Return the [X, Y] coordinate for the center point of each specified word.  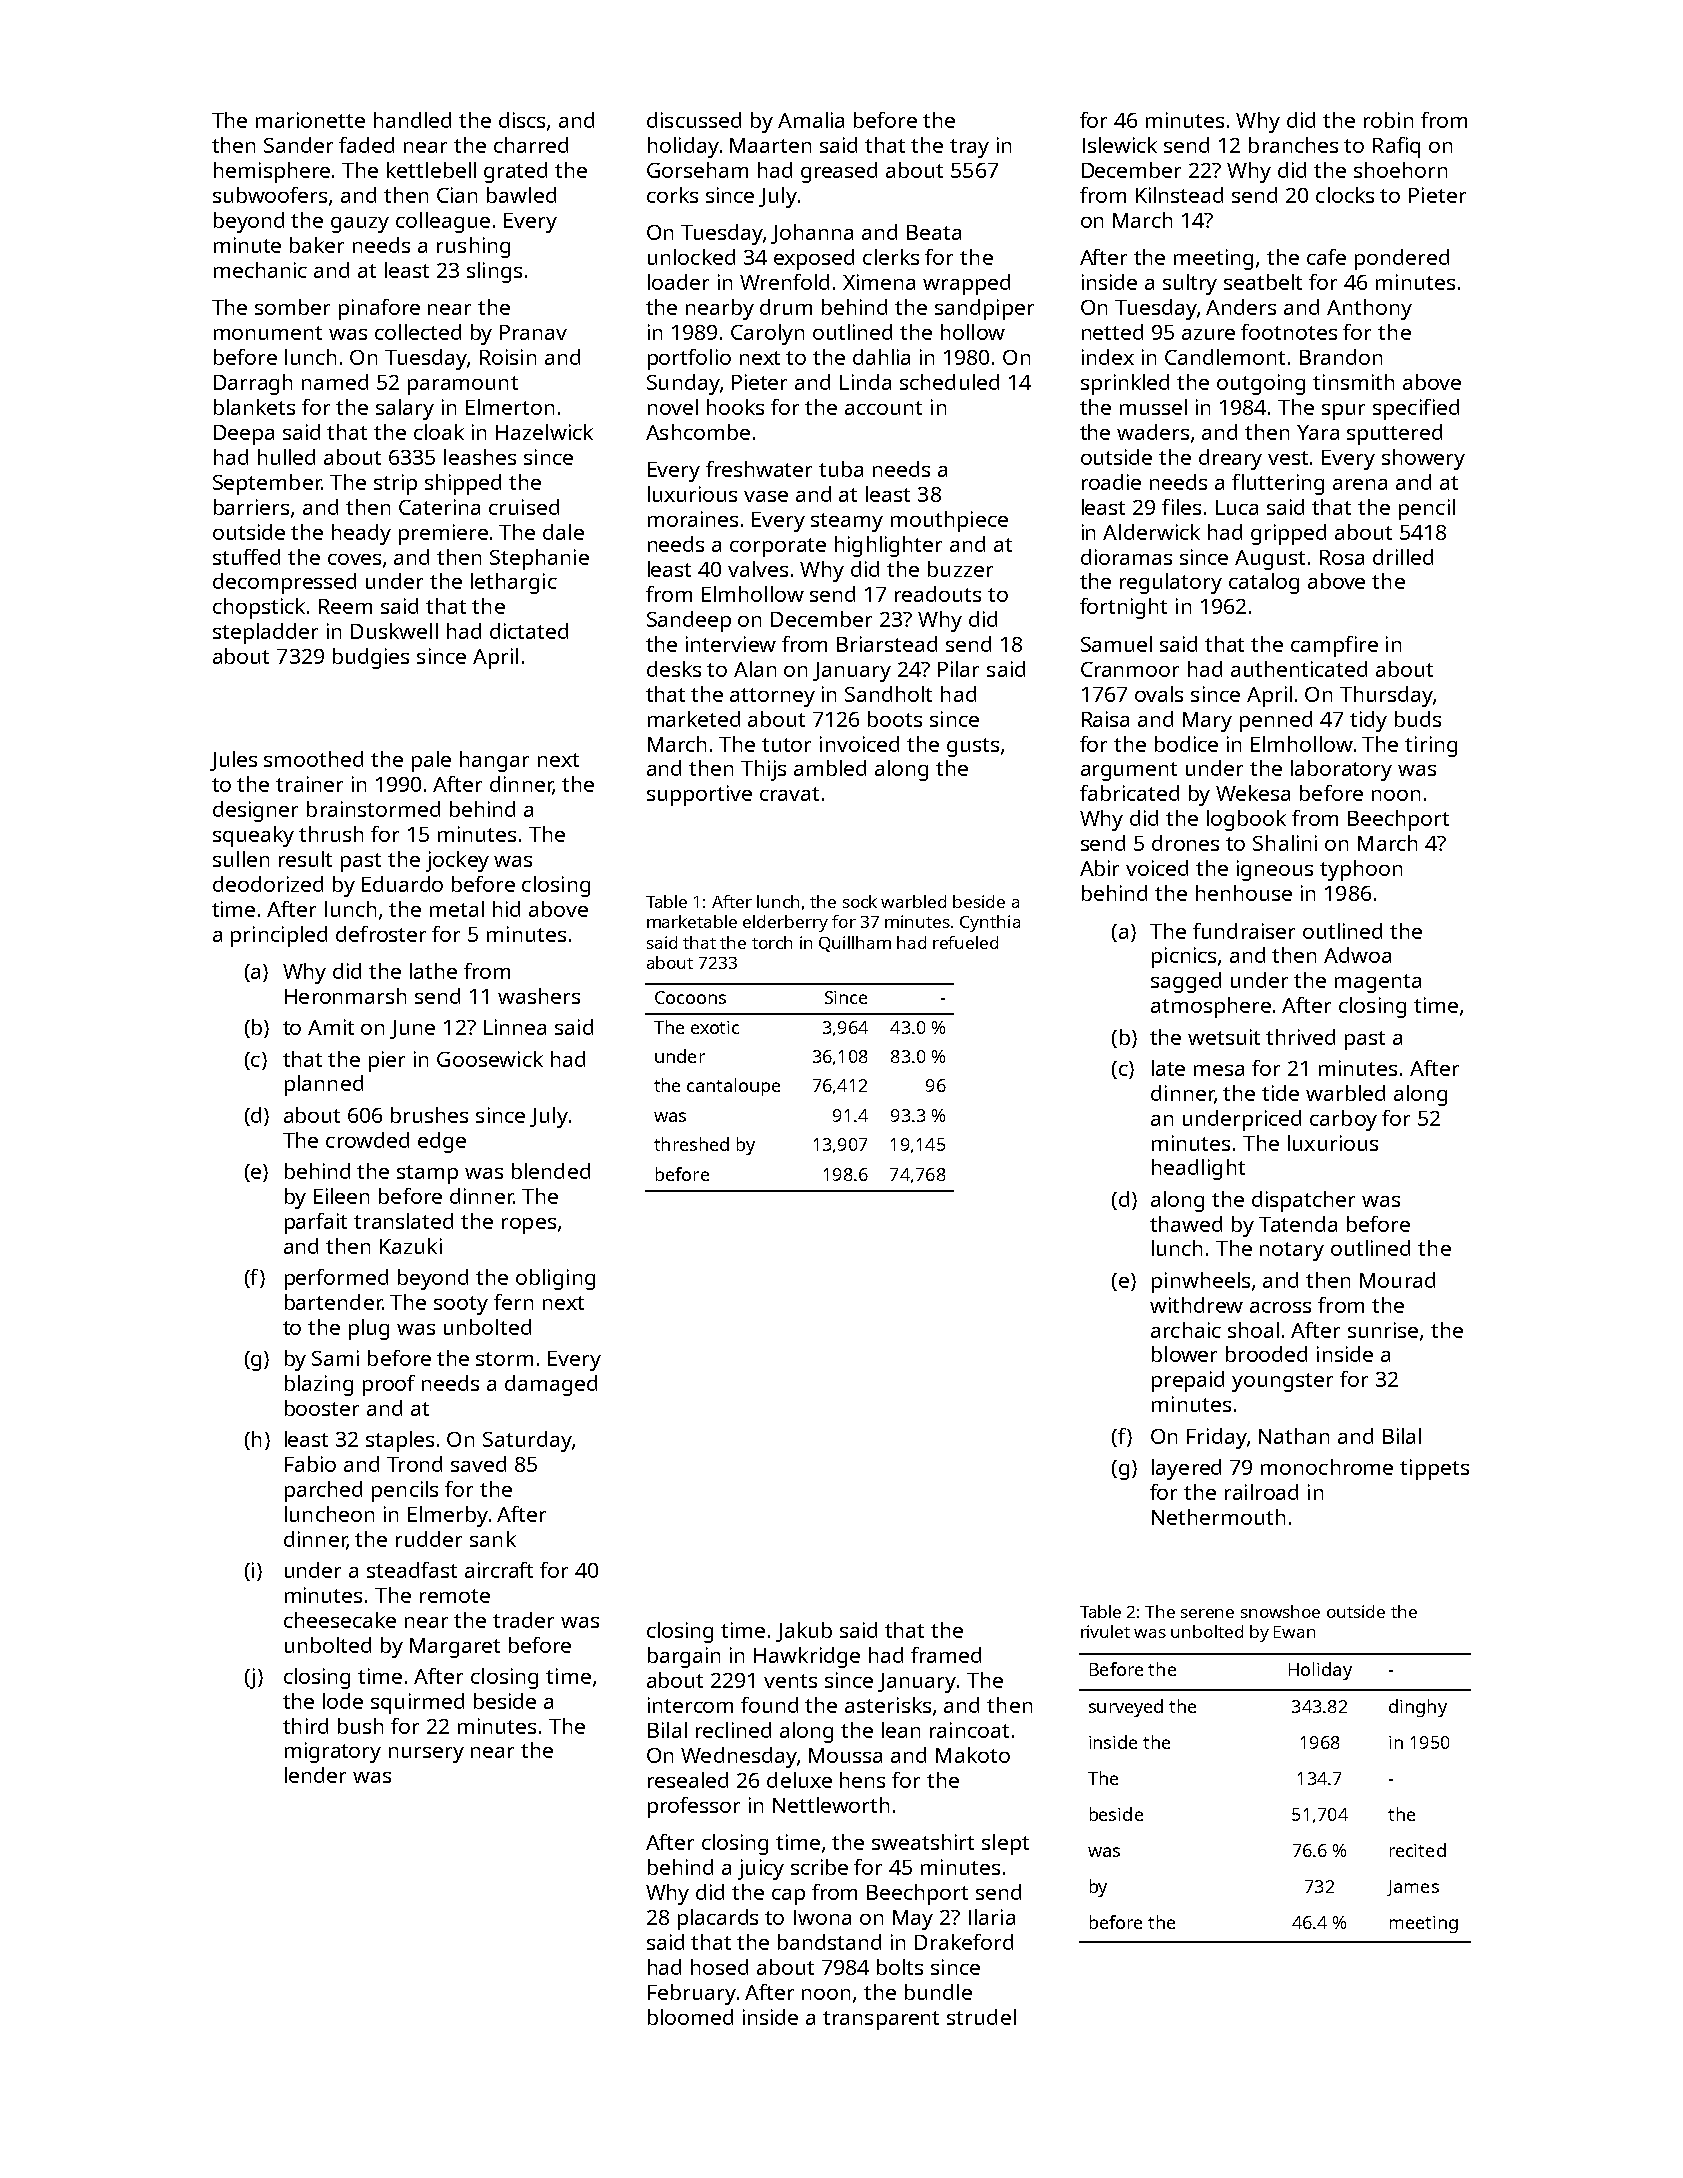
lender [315, 1775]
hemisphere [272, 172]
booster [322, 1408]
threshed [691, 1144]
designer [255, 811]
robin [1388, 120]
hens [862, 1780]
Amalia [811, 120]
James [1413, 1888]
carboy [1343, 1120]
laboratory [1341, 770]
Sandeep [689, 621]
